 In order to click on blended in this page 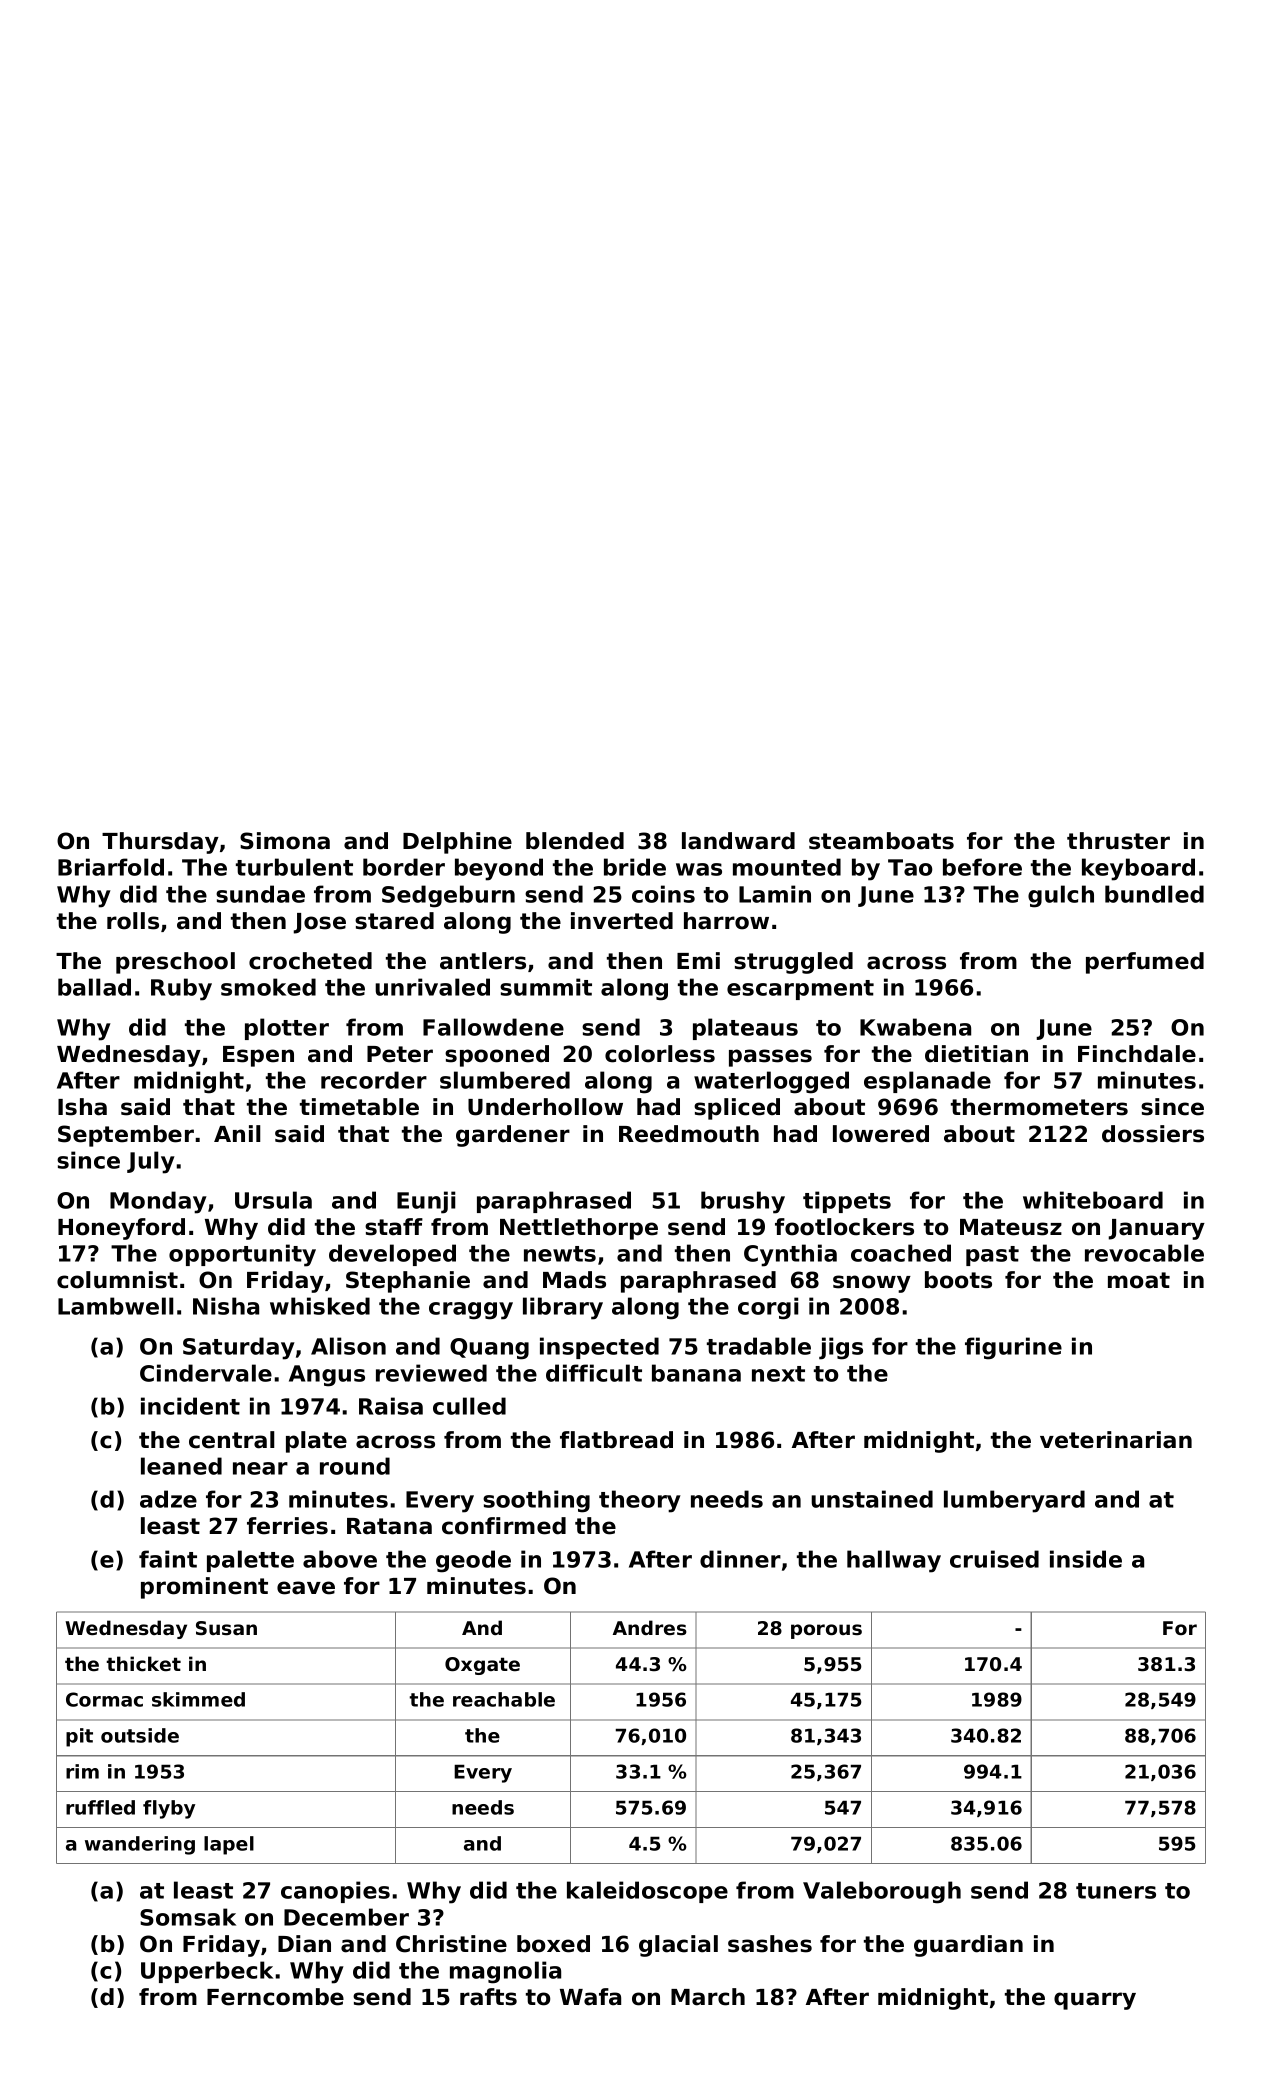, I will do `click(575, 841)`.
